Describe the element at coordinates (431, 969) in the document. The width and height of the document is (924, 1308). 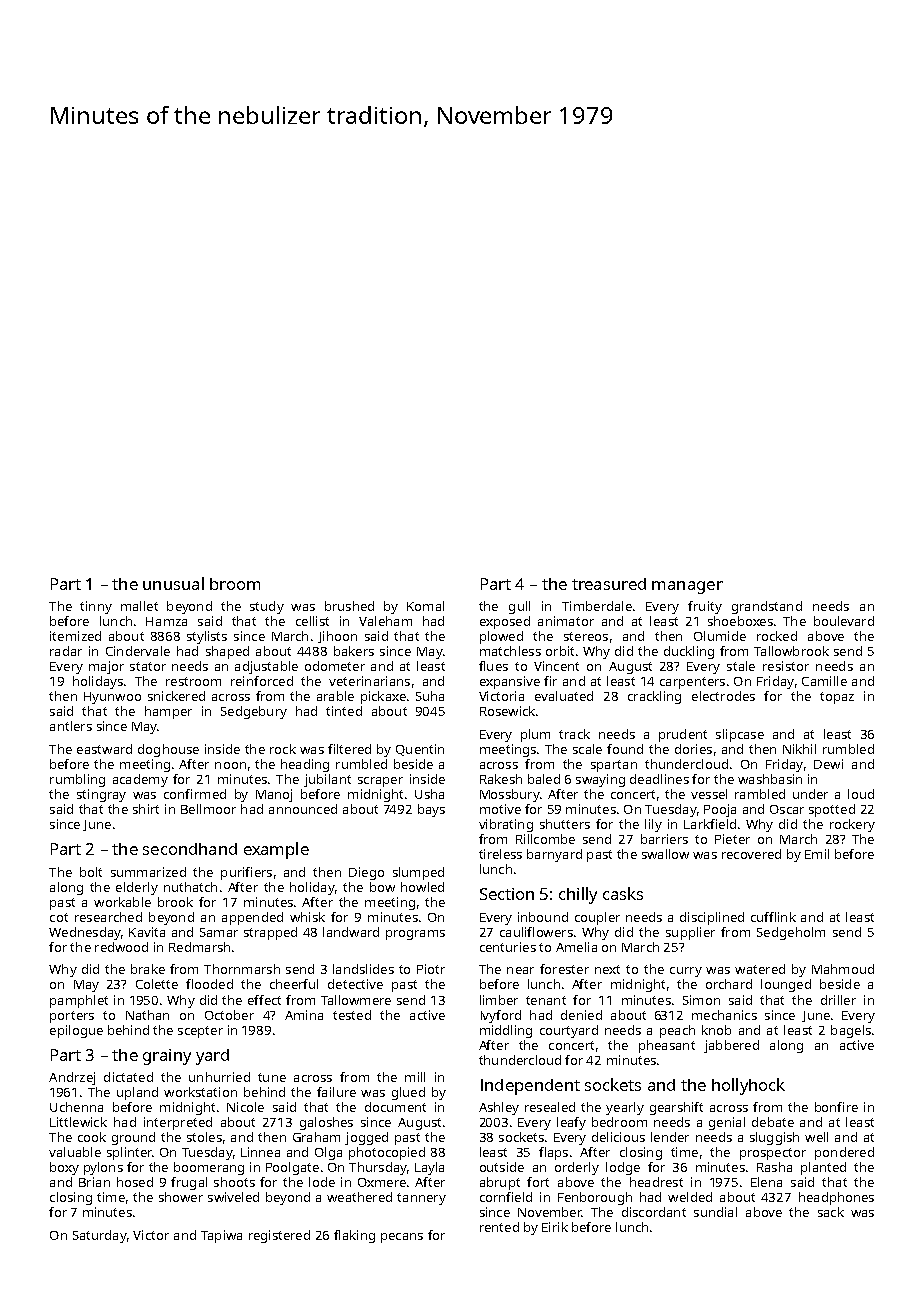
I see `Piotr` at that location.
